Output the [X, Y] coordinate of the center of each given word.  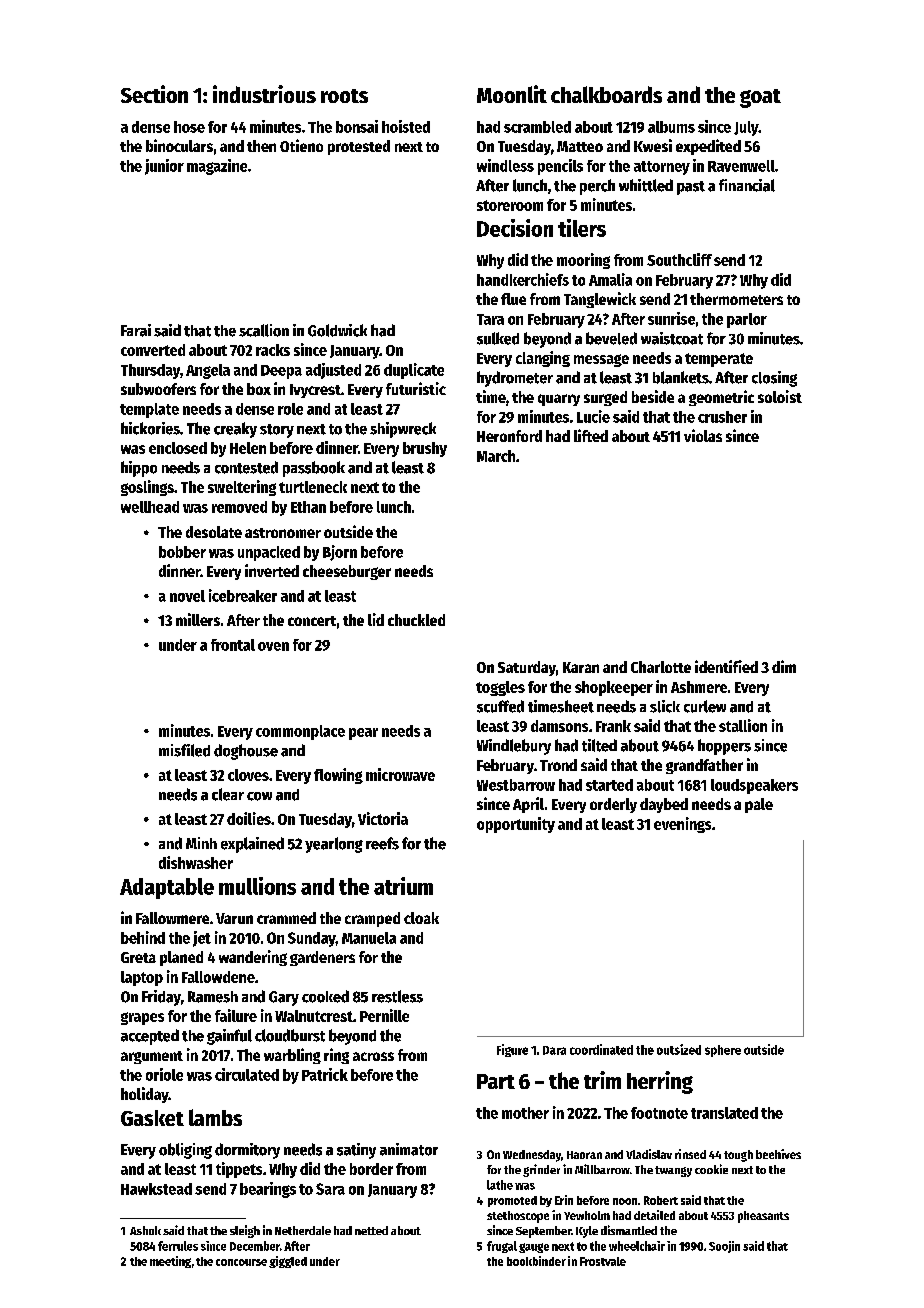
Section [154, 94]
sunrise [671, 318]
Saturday [527, 668]
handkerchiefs [523, 279]
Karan [581, 667]
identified [726, 666]
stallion [743, 725]
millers [198, 619]
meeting [170, 1262]
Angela [208, 371]
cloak [421, 918]
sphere [723, 1051]
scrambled [537, 127]
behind [143, 937]
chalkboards [606, 94]
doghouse [246, 752]
